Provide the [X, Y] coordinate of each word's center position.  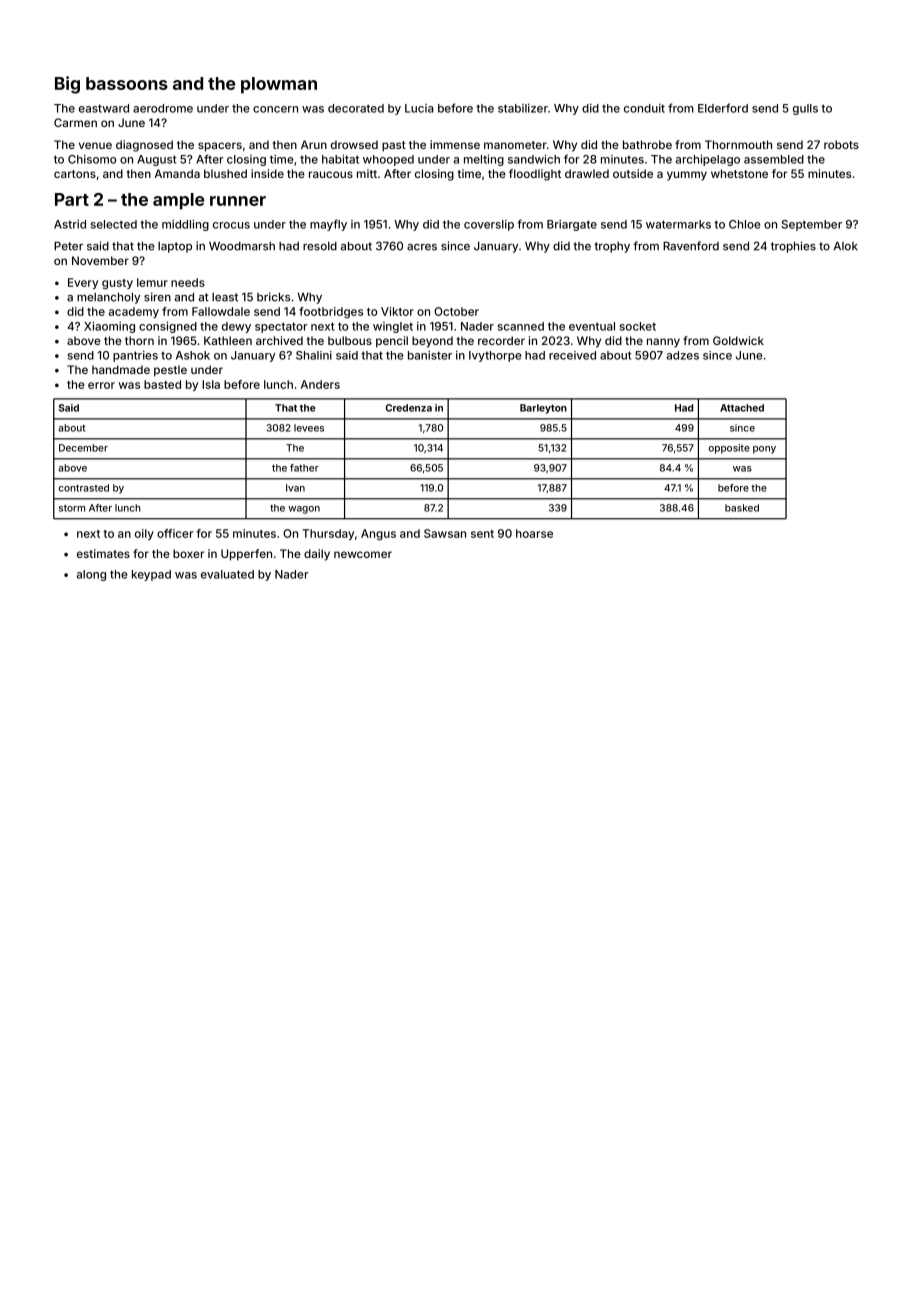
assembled [774, 159]
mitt [367, 173]
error [101, 385]
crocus [231, 225]
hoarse [534, 533]
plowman [279, 85]
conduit [644, 108]
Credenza [408, 408]
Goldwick [738, 340]
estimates [103, 553]
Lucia [419, 108]
